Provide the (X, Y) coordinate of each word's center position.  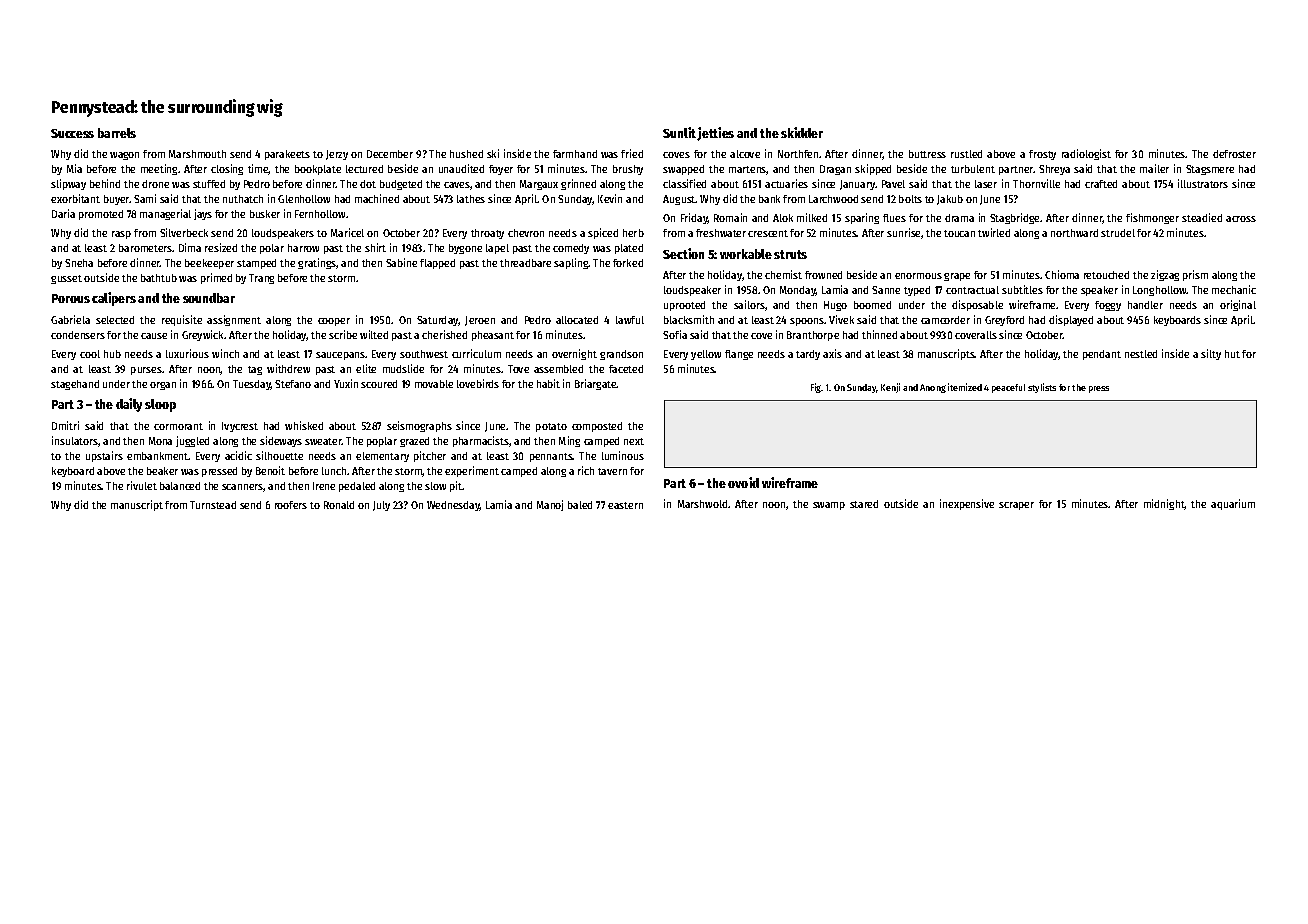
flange (739, 355)
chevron (526, 233)
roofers (291, 505)
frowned (823, 275)
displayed (1071, 320)
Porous (71, 298)
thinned (879, 334)
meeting (160, 169)
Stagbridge (1015, 218)
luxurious (187, 353)
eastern (625, 505)
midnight (1164, 504)
